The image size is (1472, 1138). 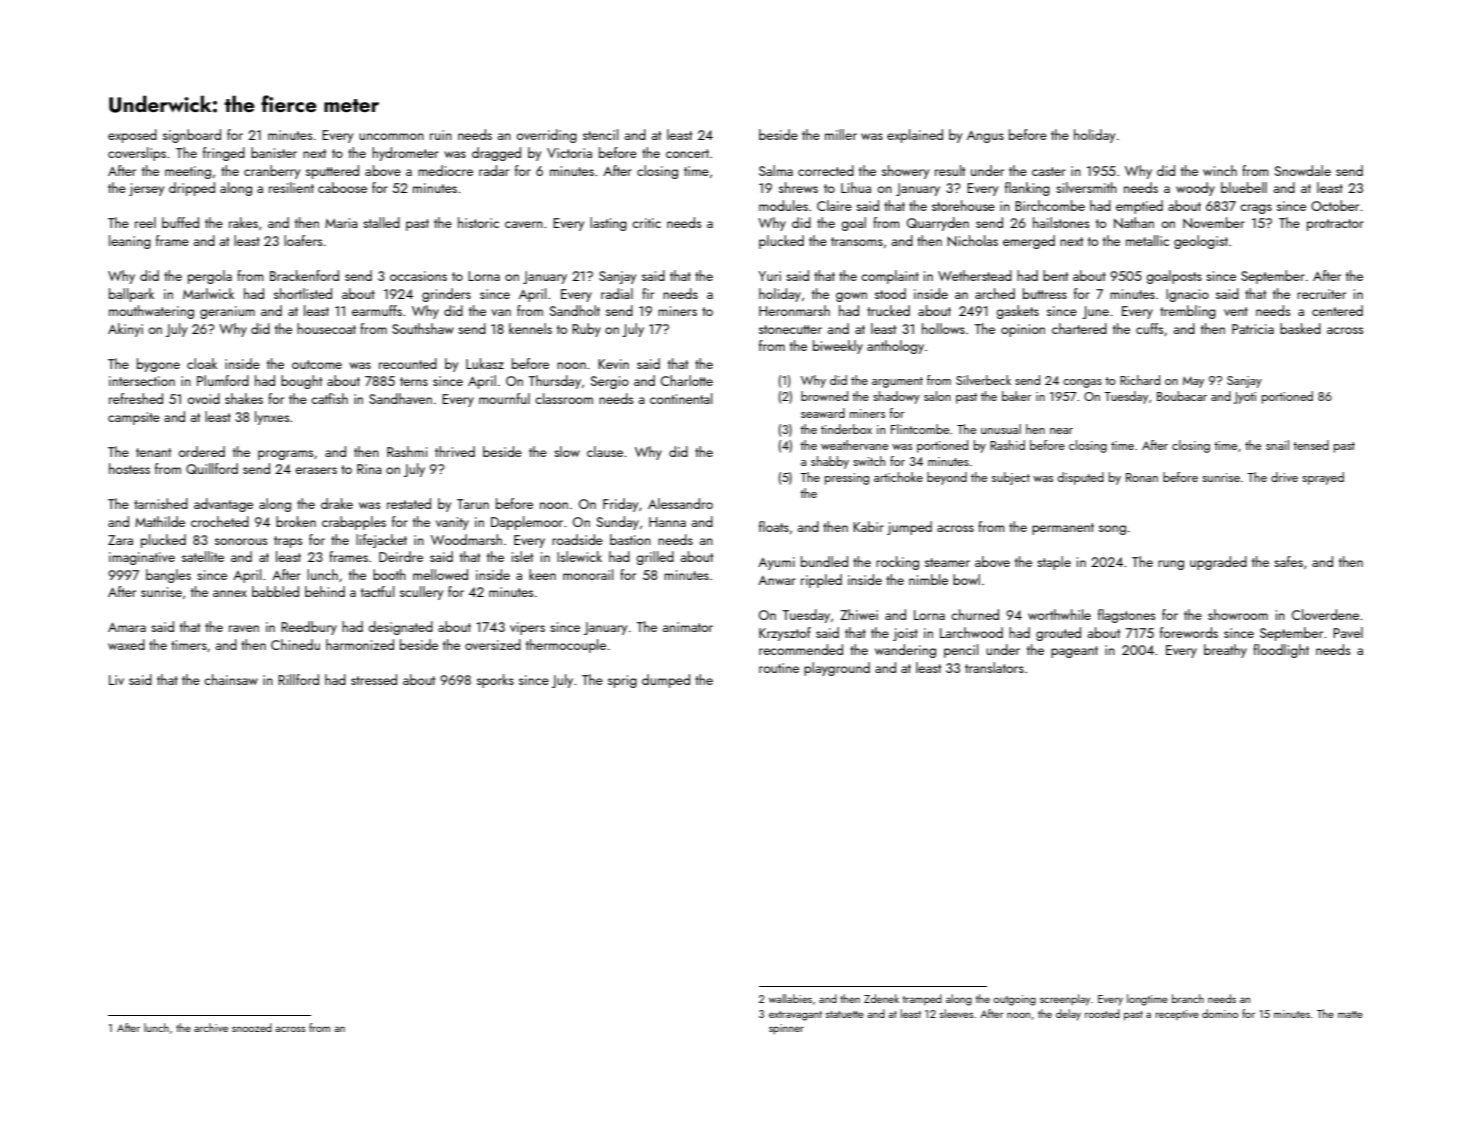 What do you see at coordinates (1065, 1000) in the screenshot?
I see `screenplay` at bounding box center [1065, 1000].
